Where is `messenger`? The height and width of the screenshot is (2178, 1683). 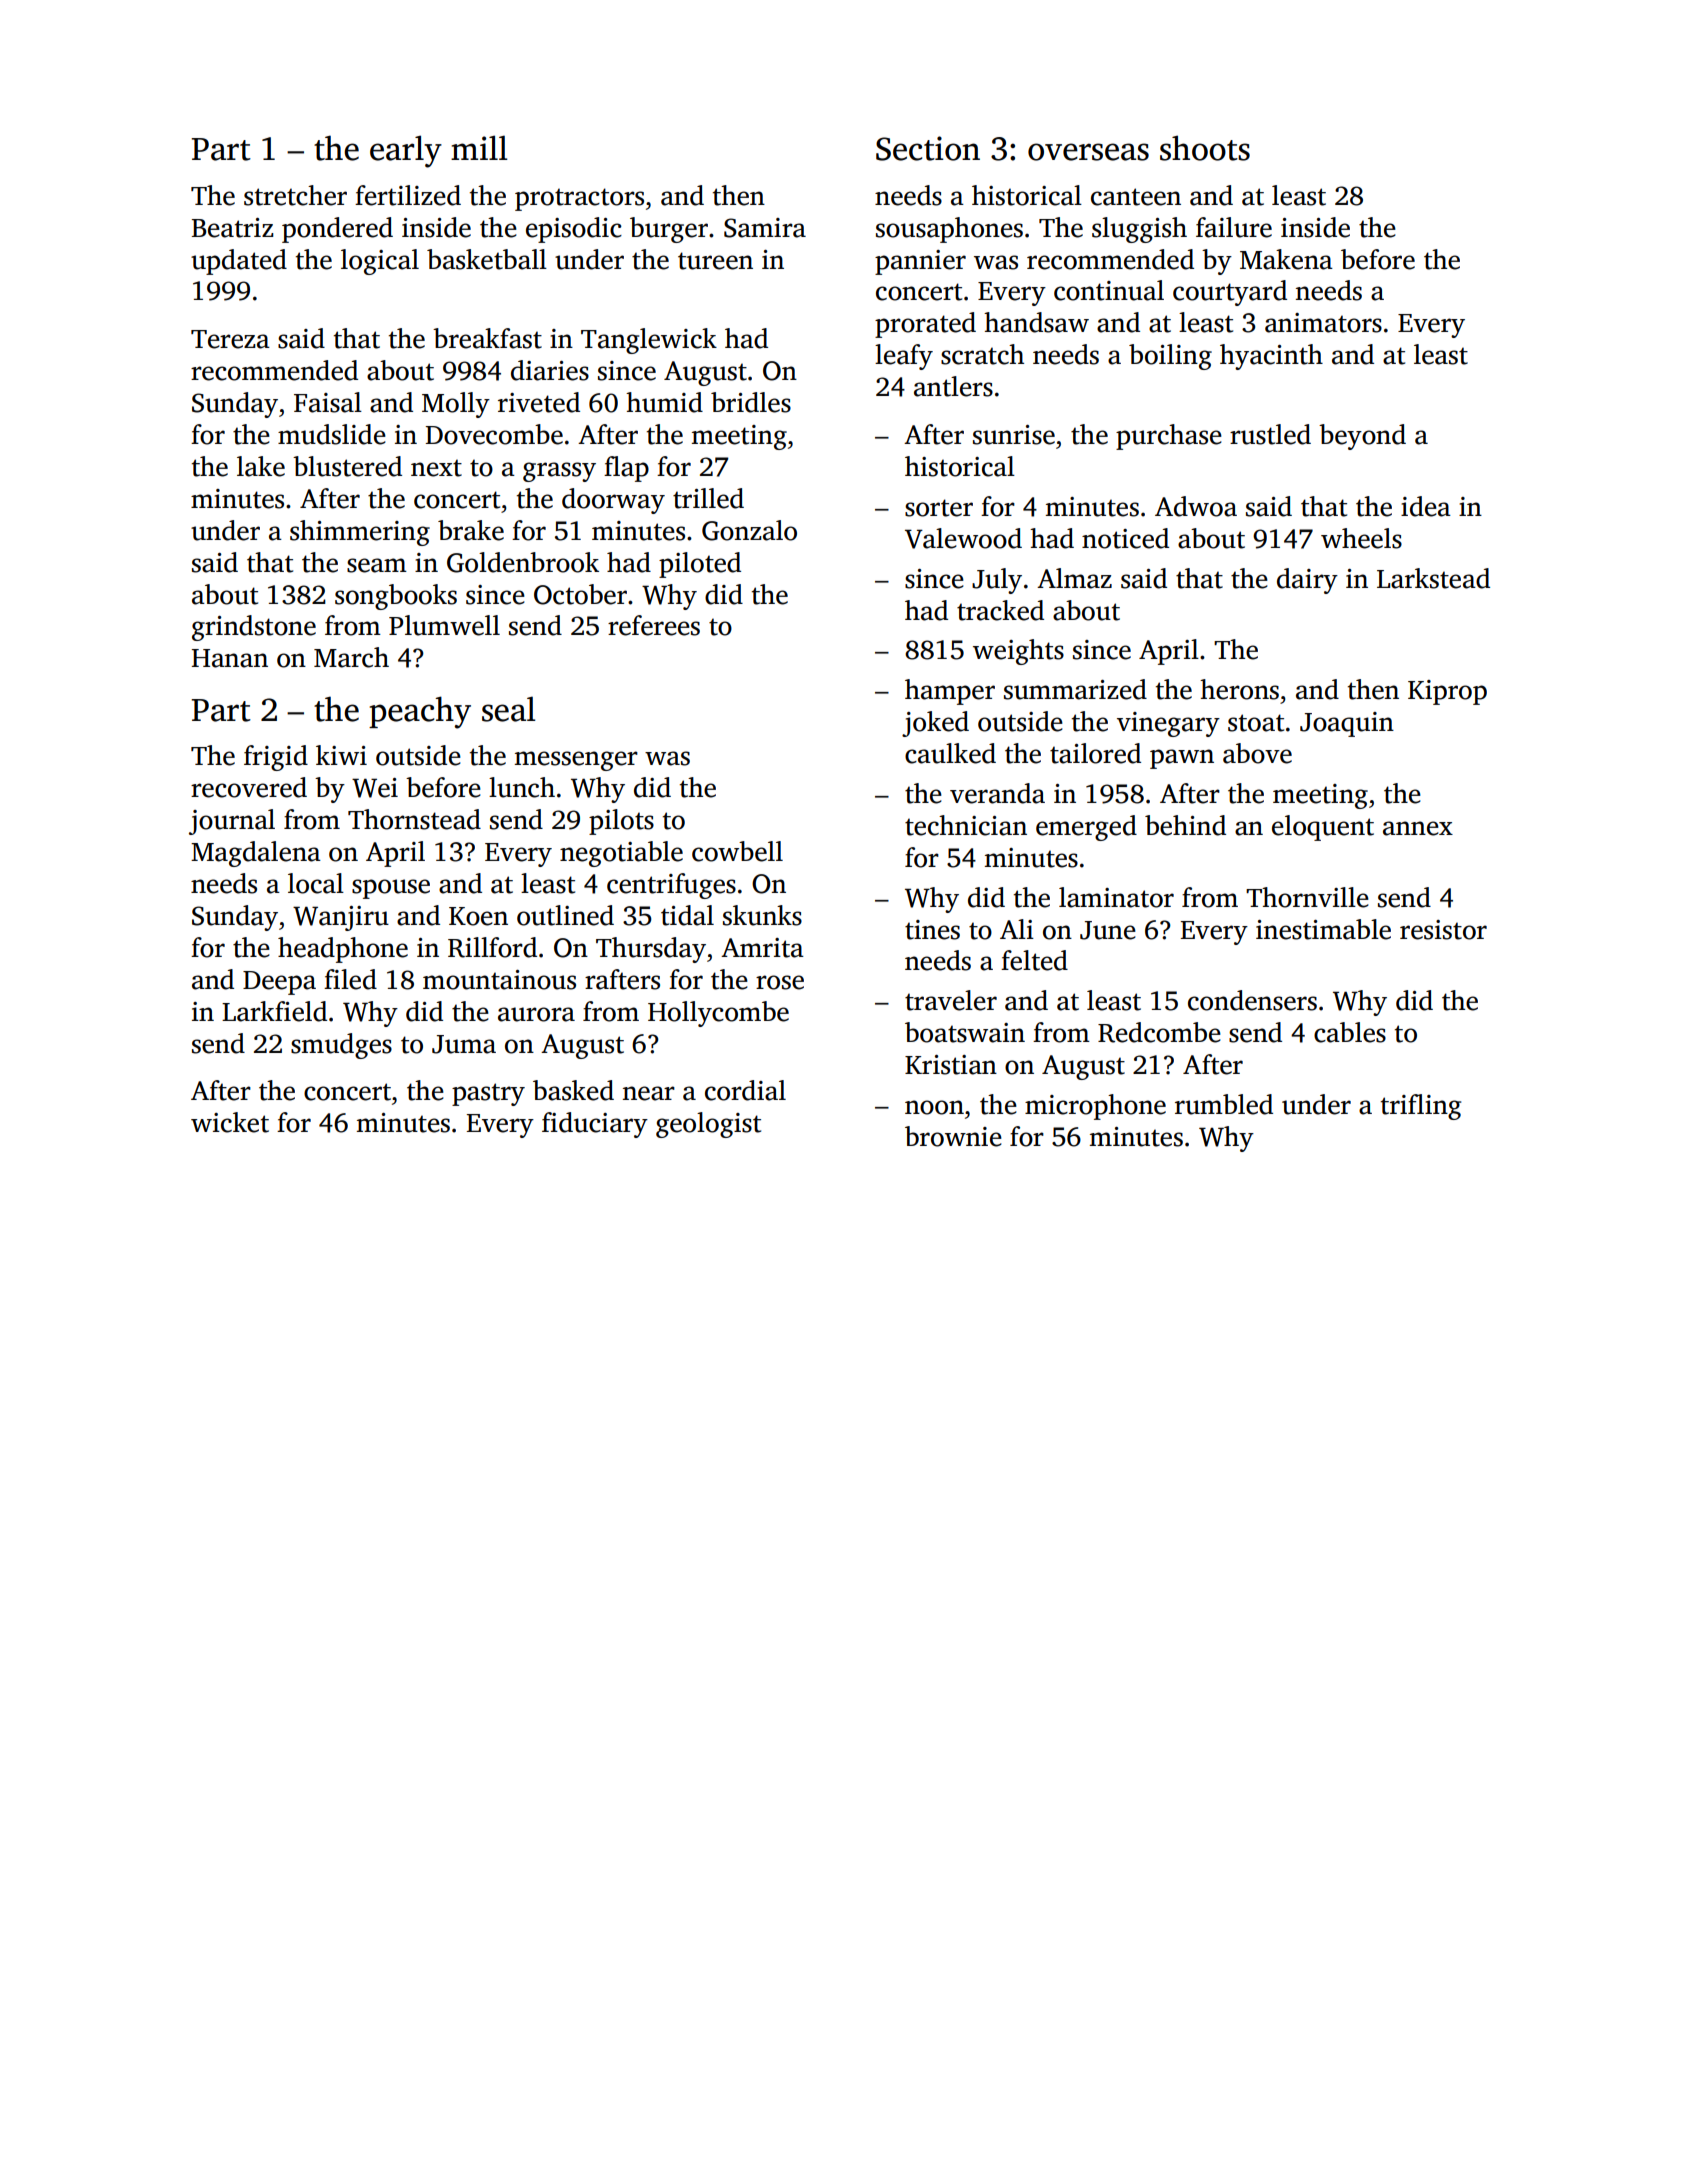
messenger is located at coordinates (576, 761).
